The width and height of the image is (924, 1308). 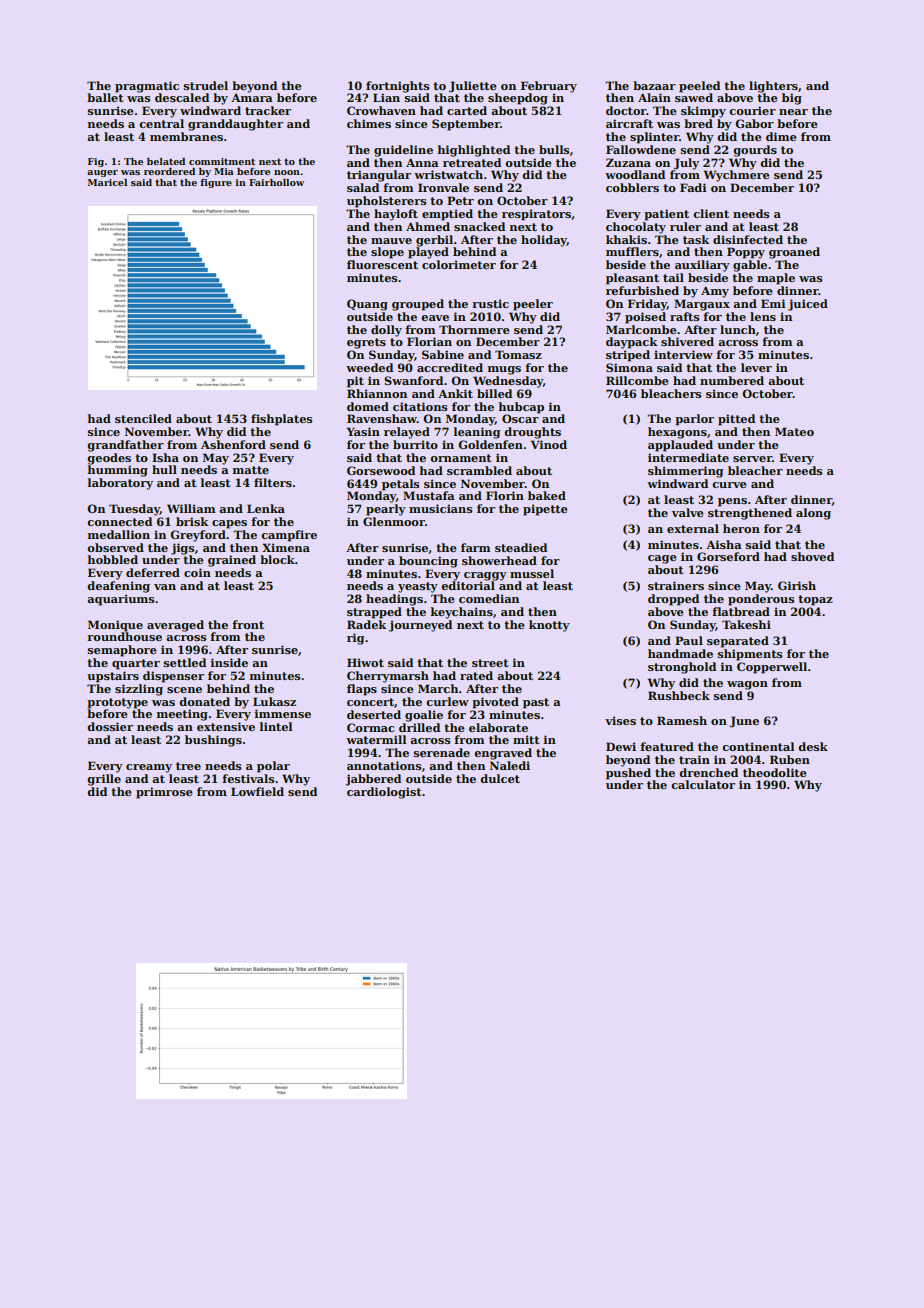 I want to click on immense, so click(x=282, y=713).
